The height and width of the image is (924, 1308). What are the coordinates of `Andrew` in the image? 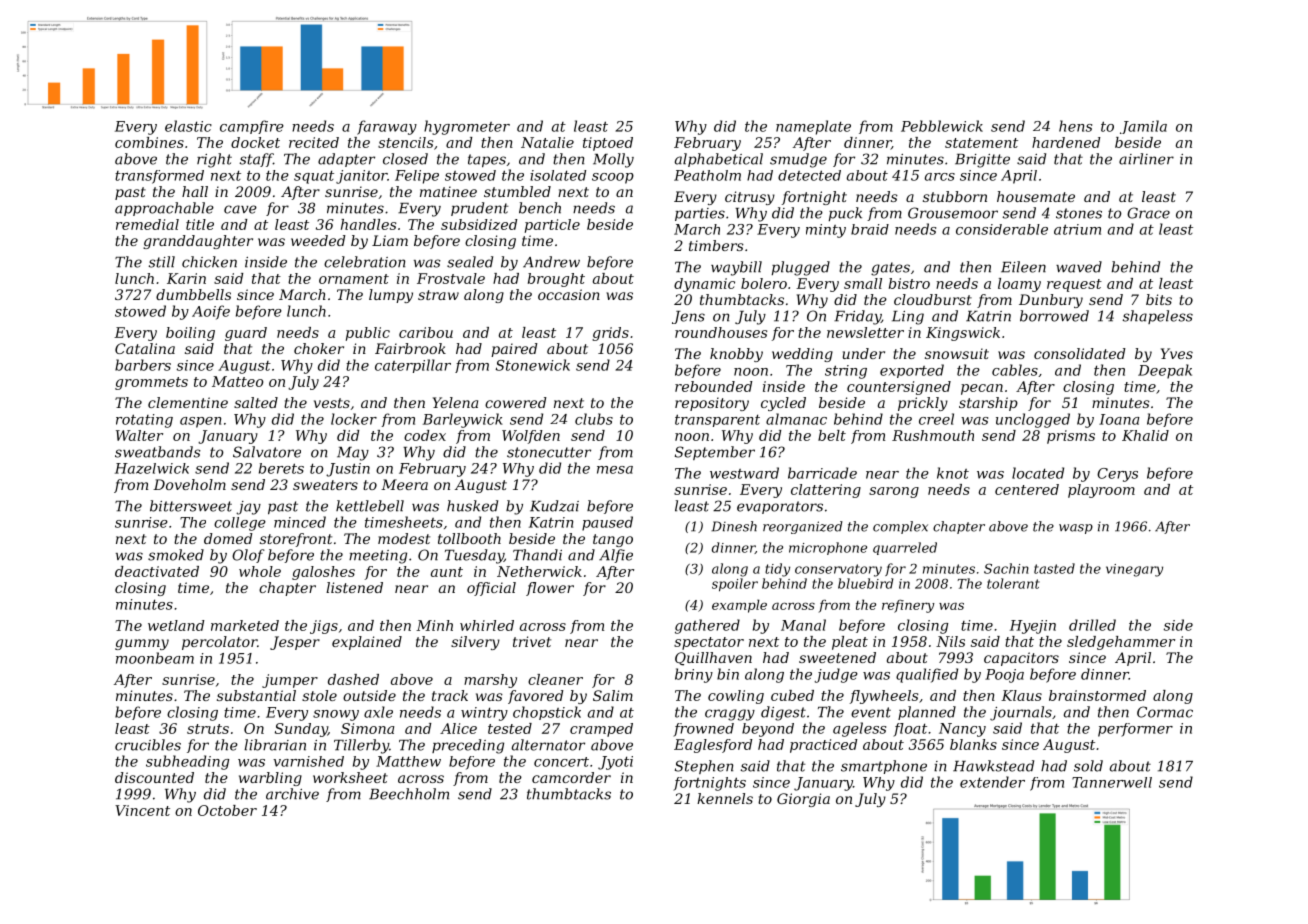 It's located at (551, 262).
